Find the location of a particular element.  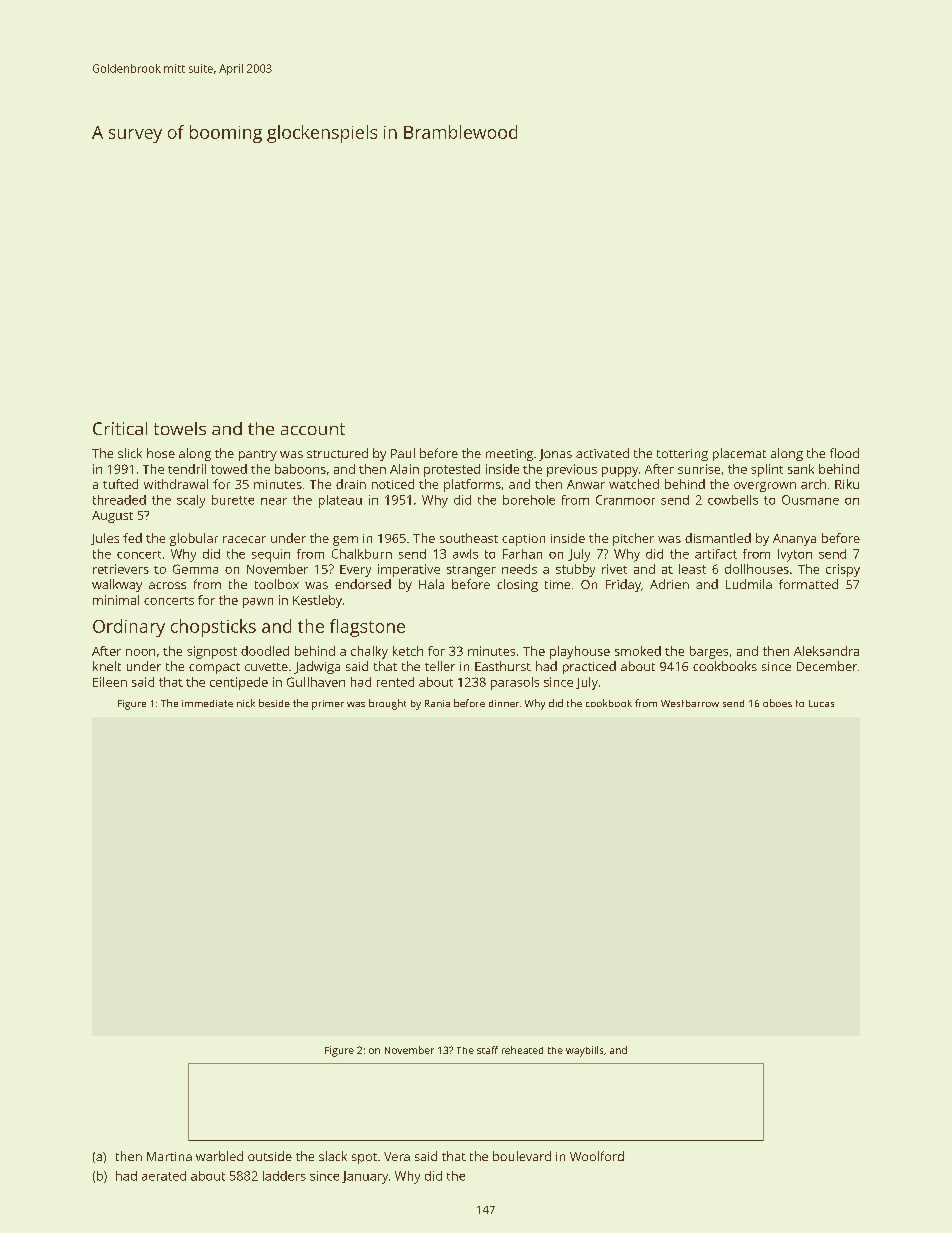

Riku is located at coordinates (847, 484).
